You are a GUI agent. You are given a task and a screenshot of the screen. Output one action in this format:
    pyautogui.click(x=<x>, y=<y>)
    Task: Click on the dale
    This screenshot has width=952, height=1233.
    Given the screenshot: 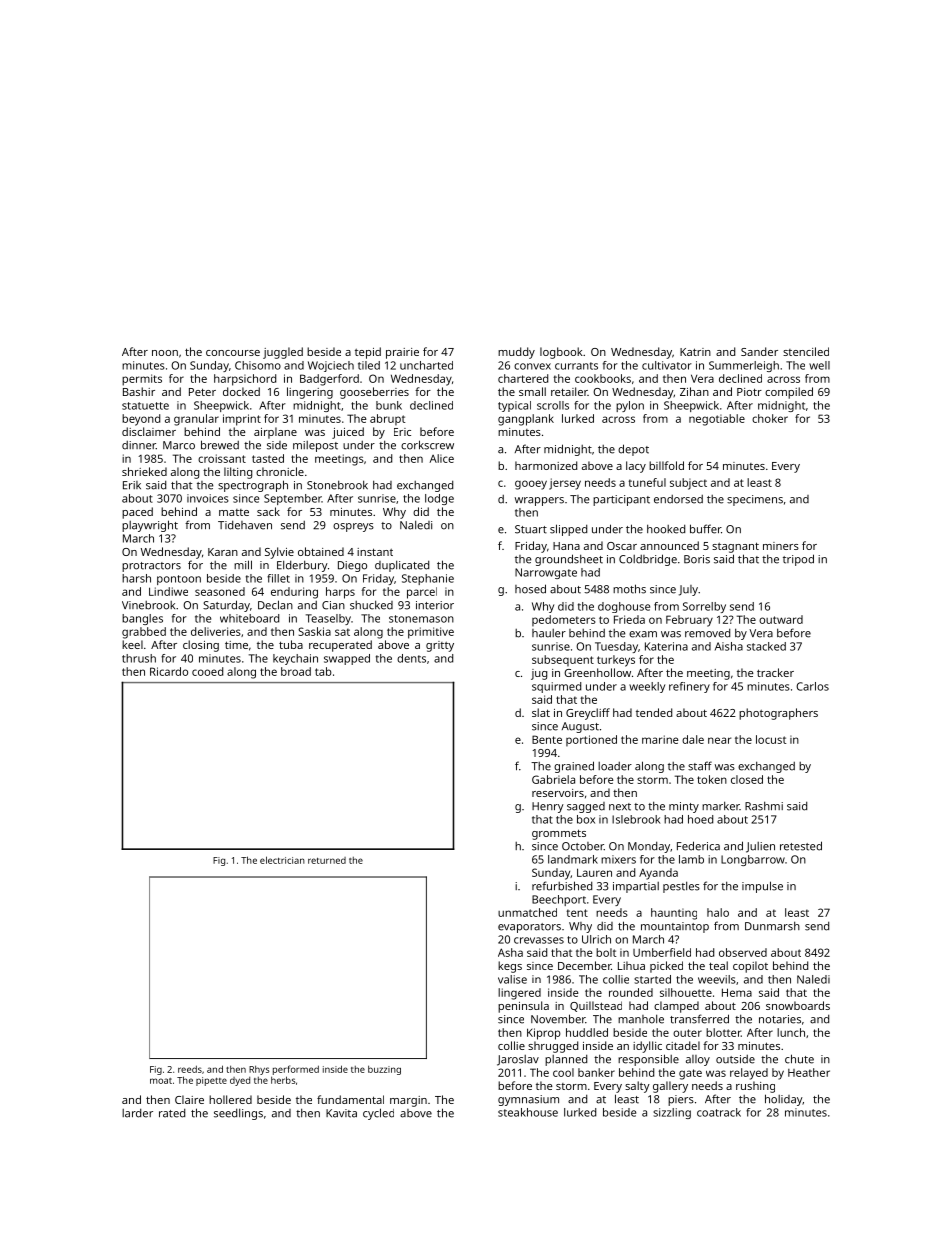 What is the action you would take?
    pyautogui.click(x=693, y=739)
